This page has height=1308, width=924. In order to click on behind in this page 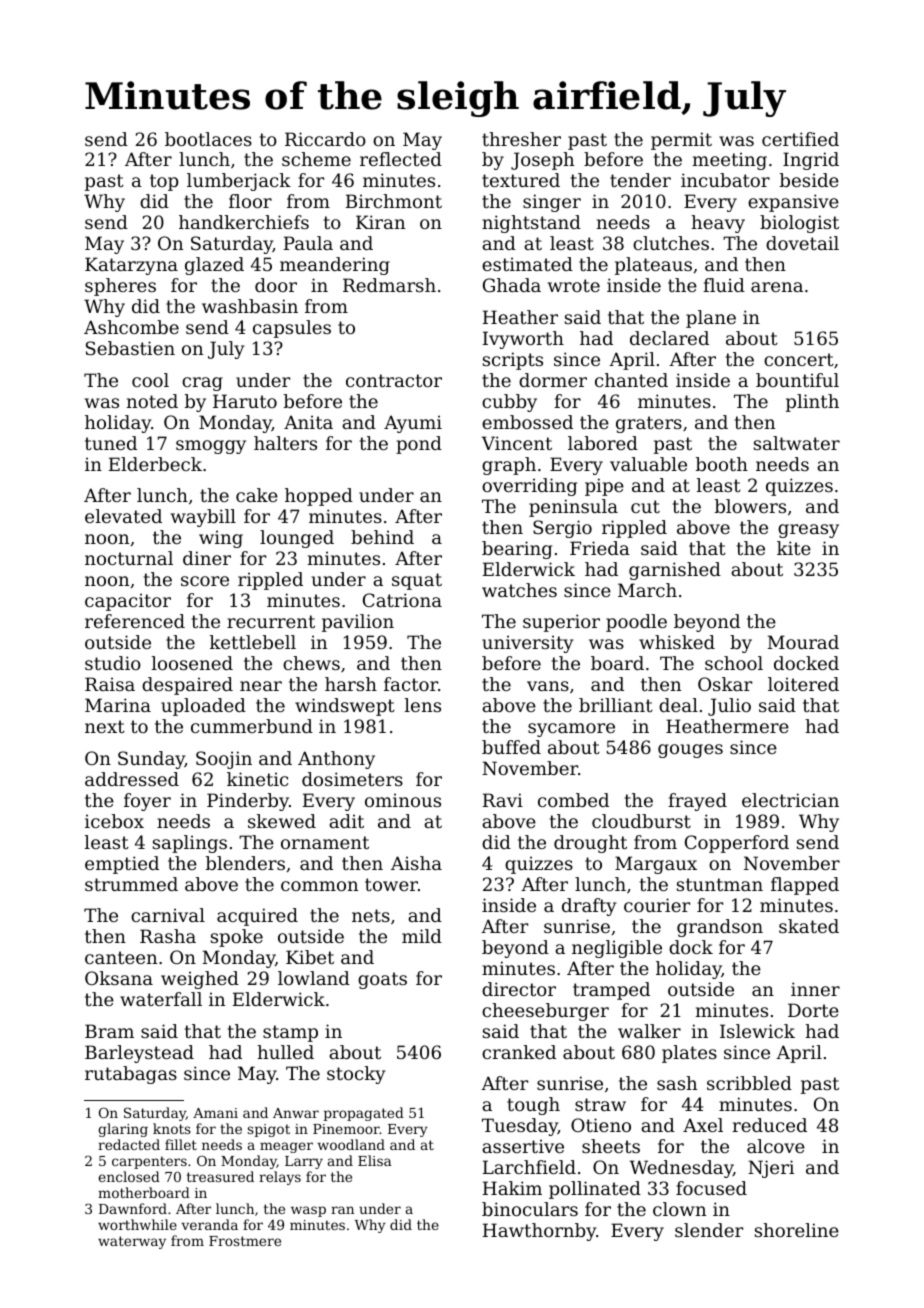, I will do `click(382, 537)`.
